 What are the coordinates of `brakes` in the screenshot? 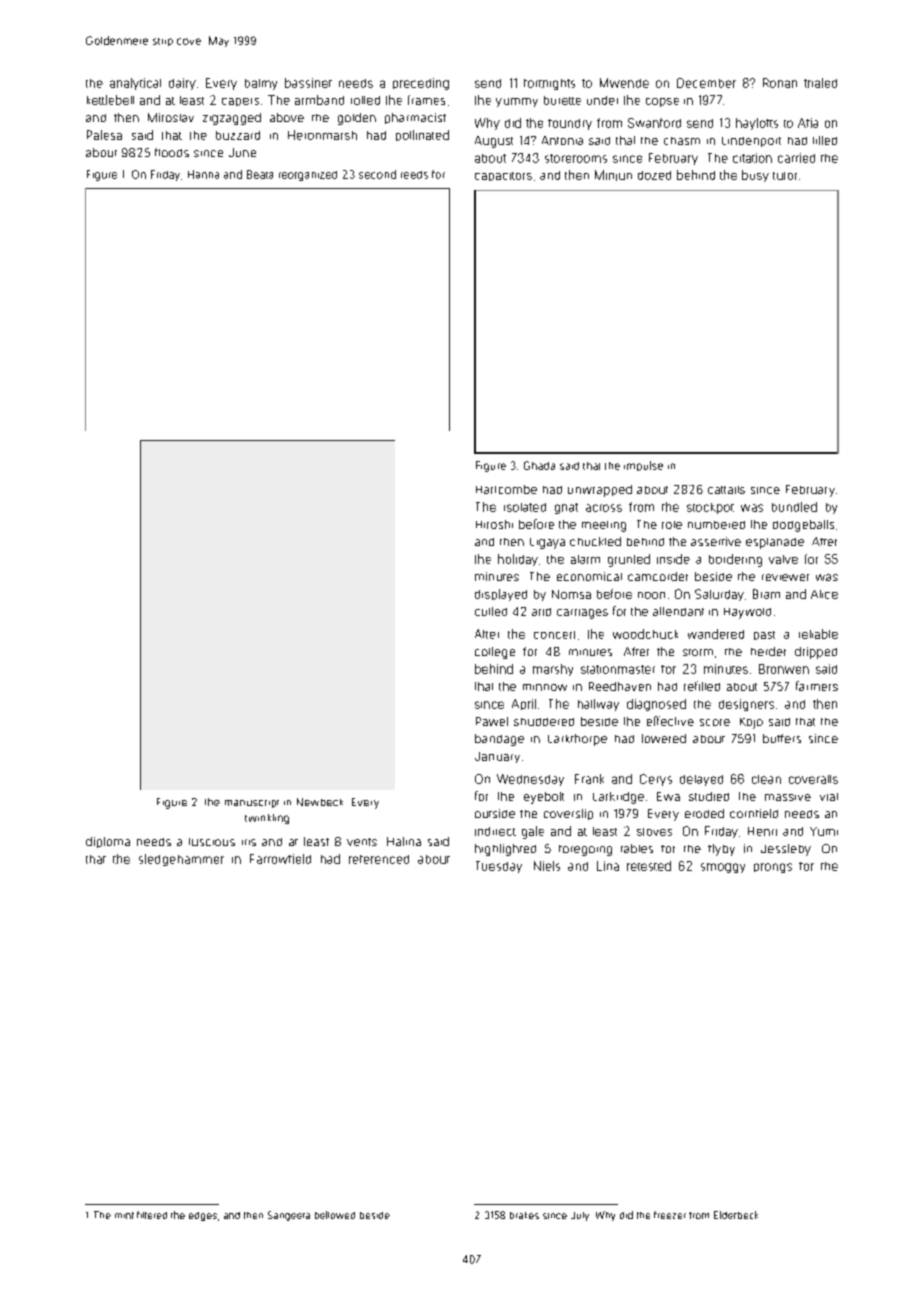 It's located at (524, 1215).
